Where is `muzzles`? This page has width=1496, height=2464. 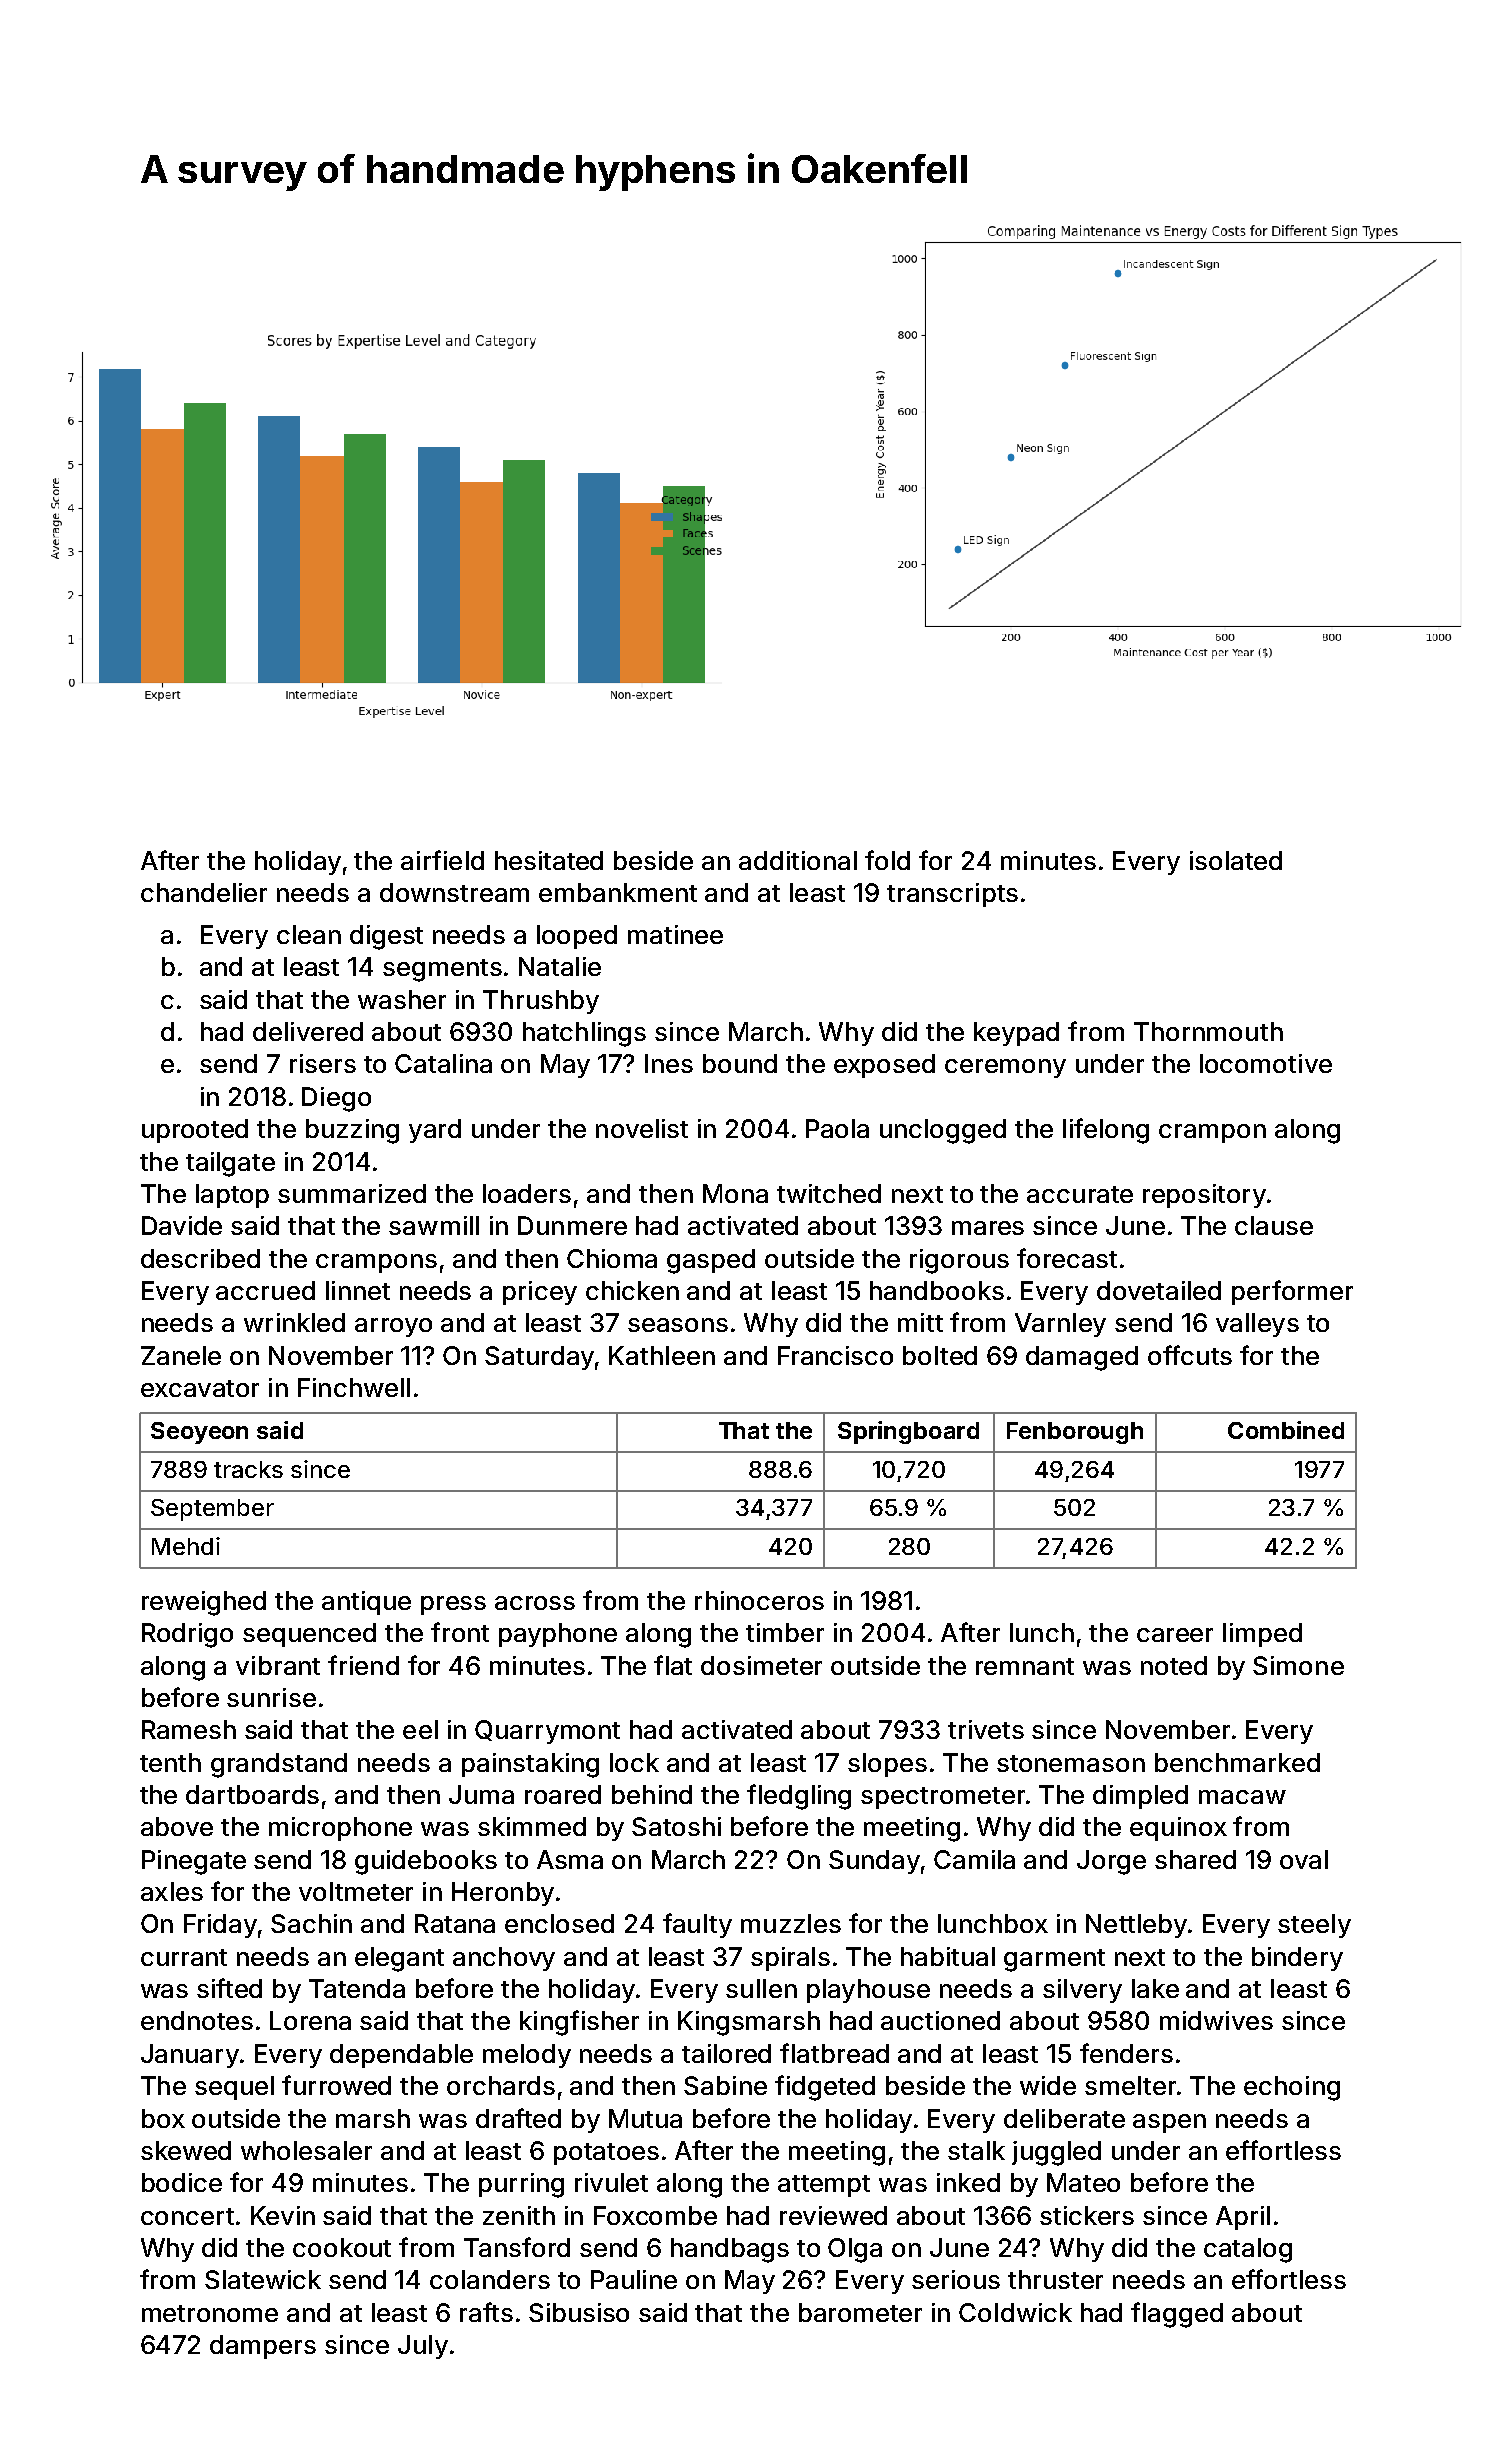
muzzles is located at coordinates (791, 1923).
